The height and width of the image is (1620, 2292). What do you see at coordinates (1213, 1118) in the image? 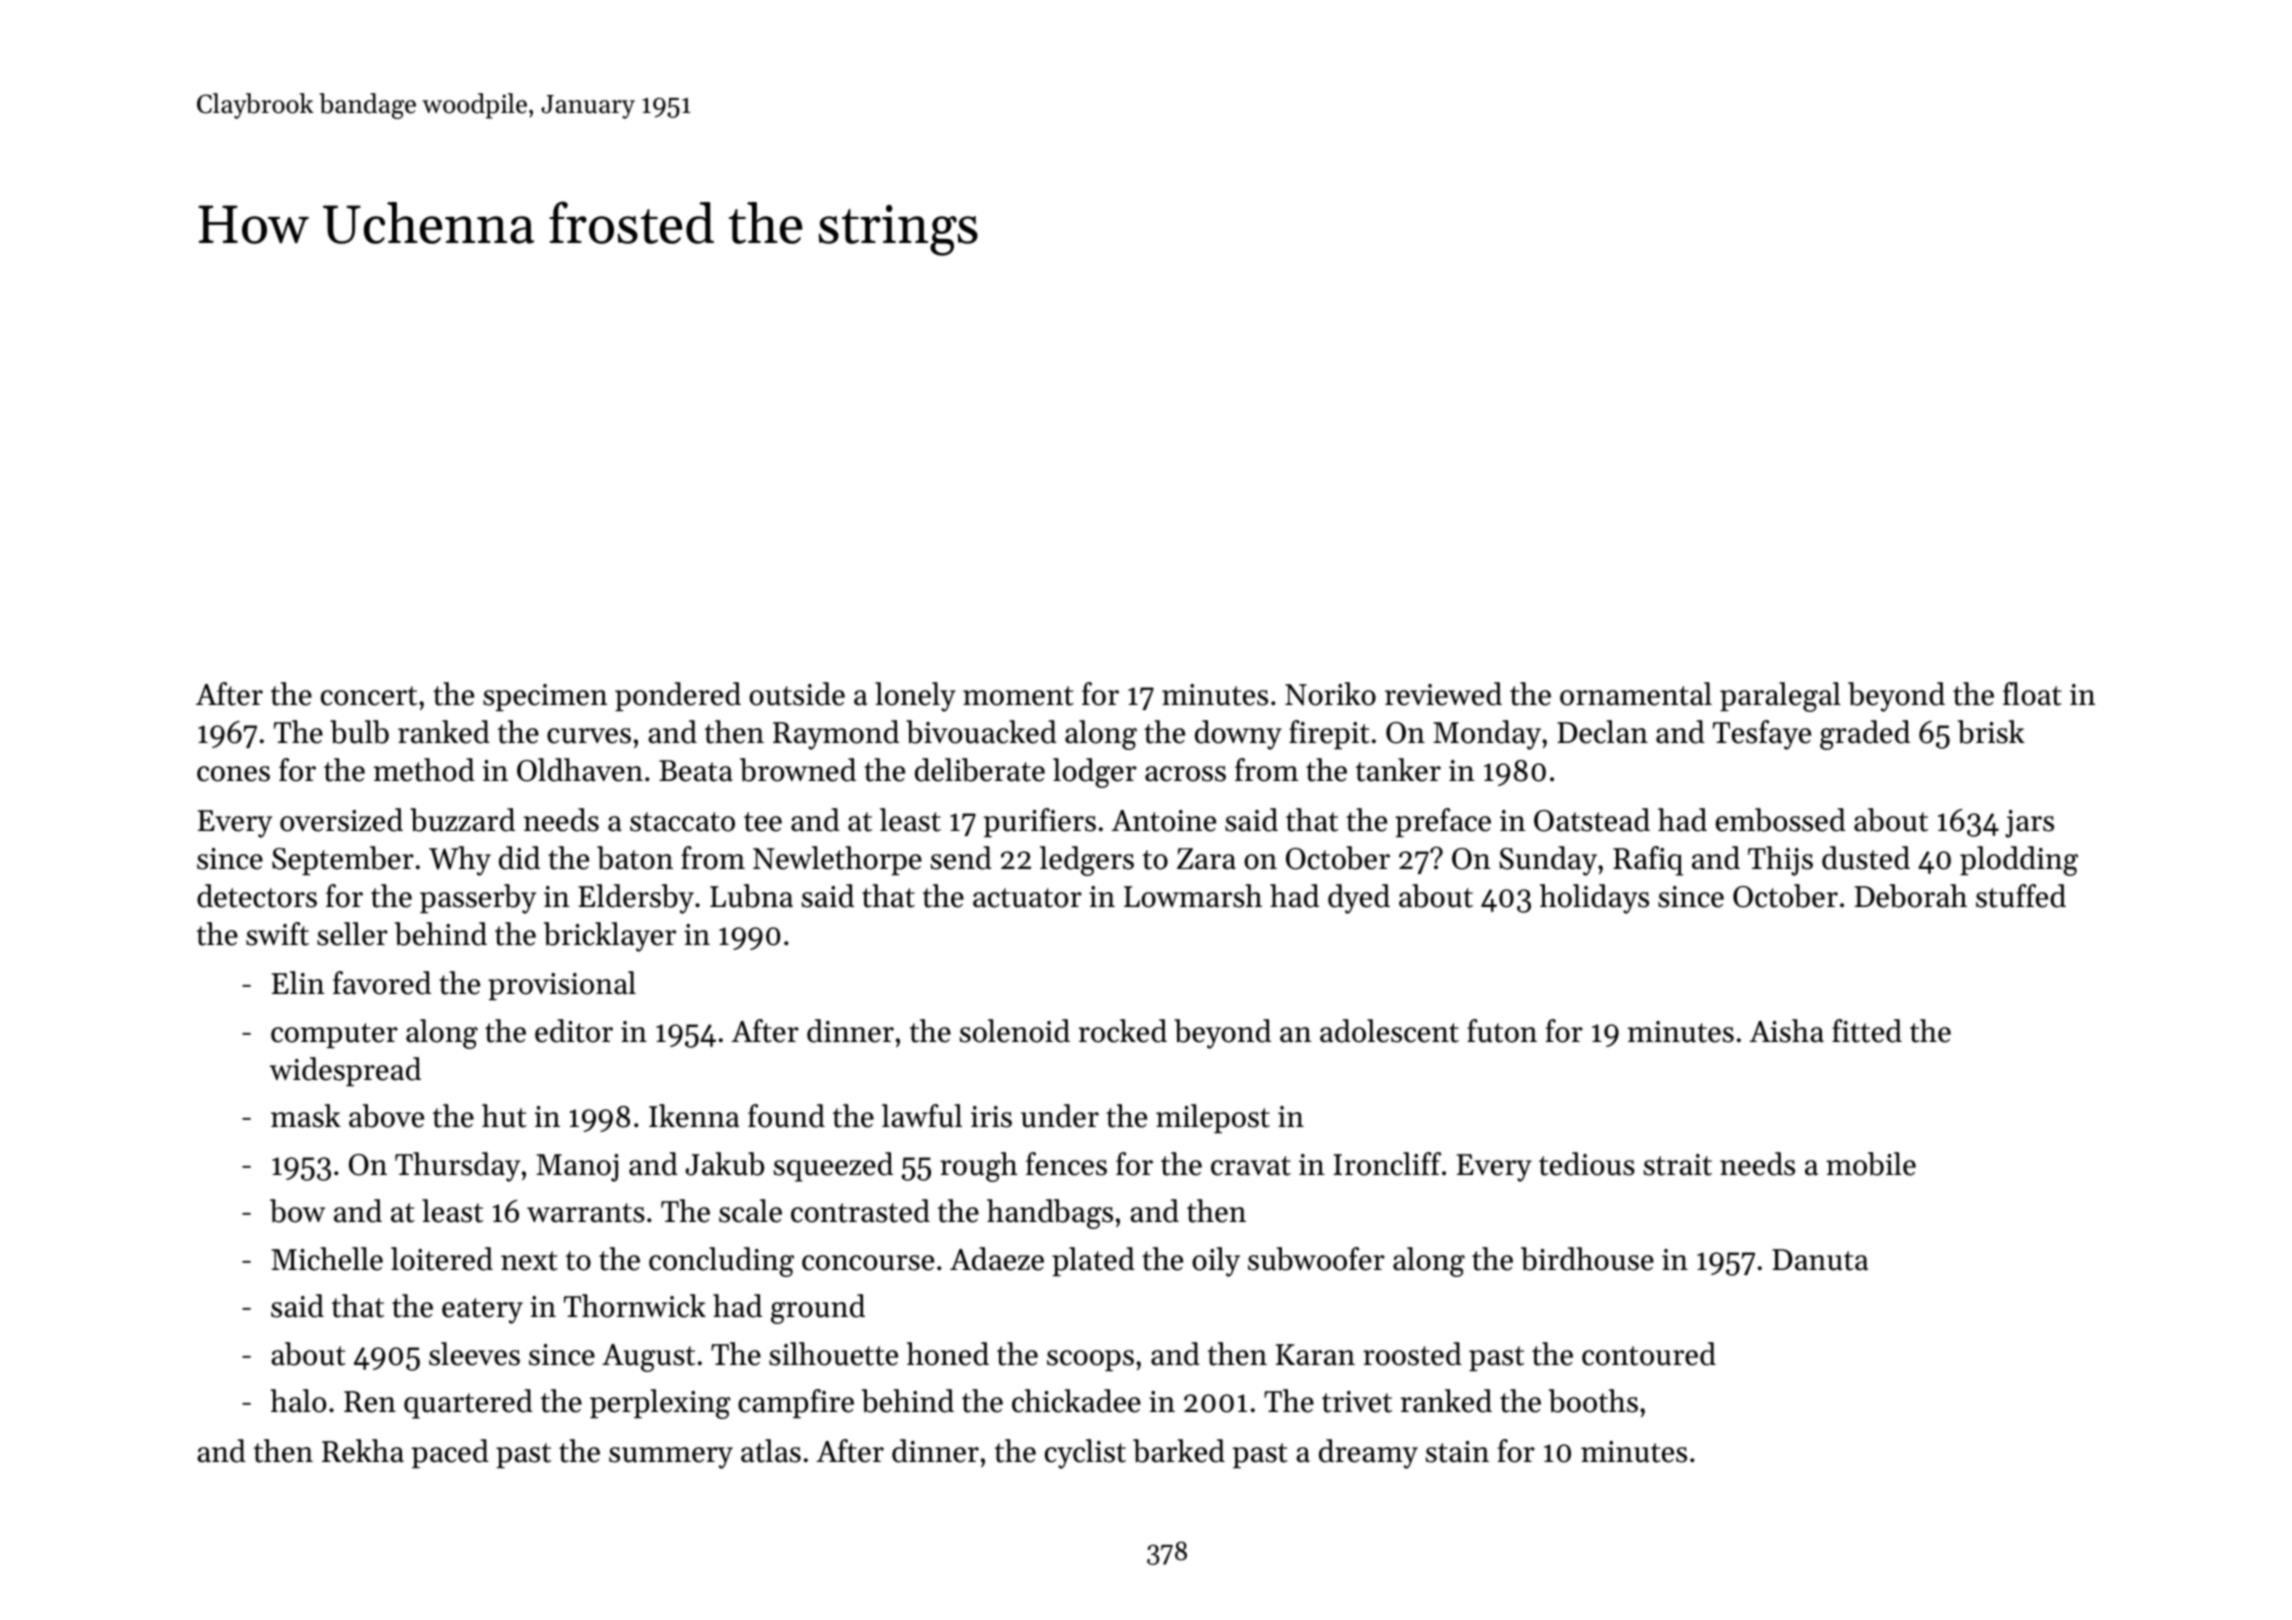
I see `milepost` at bounding box center [1213, 1118].
